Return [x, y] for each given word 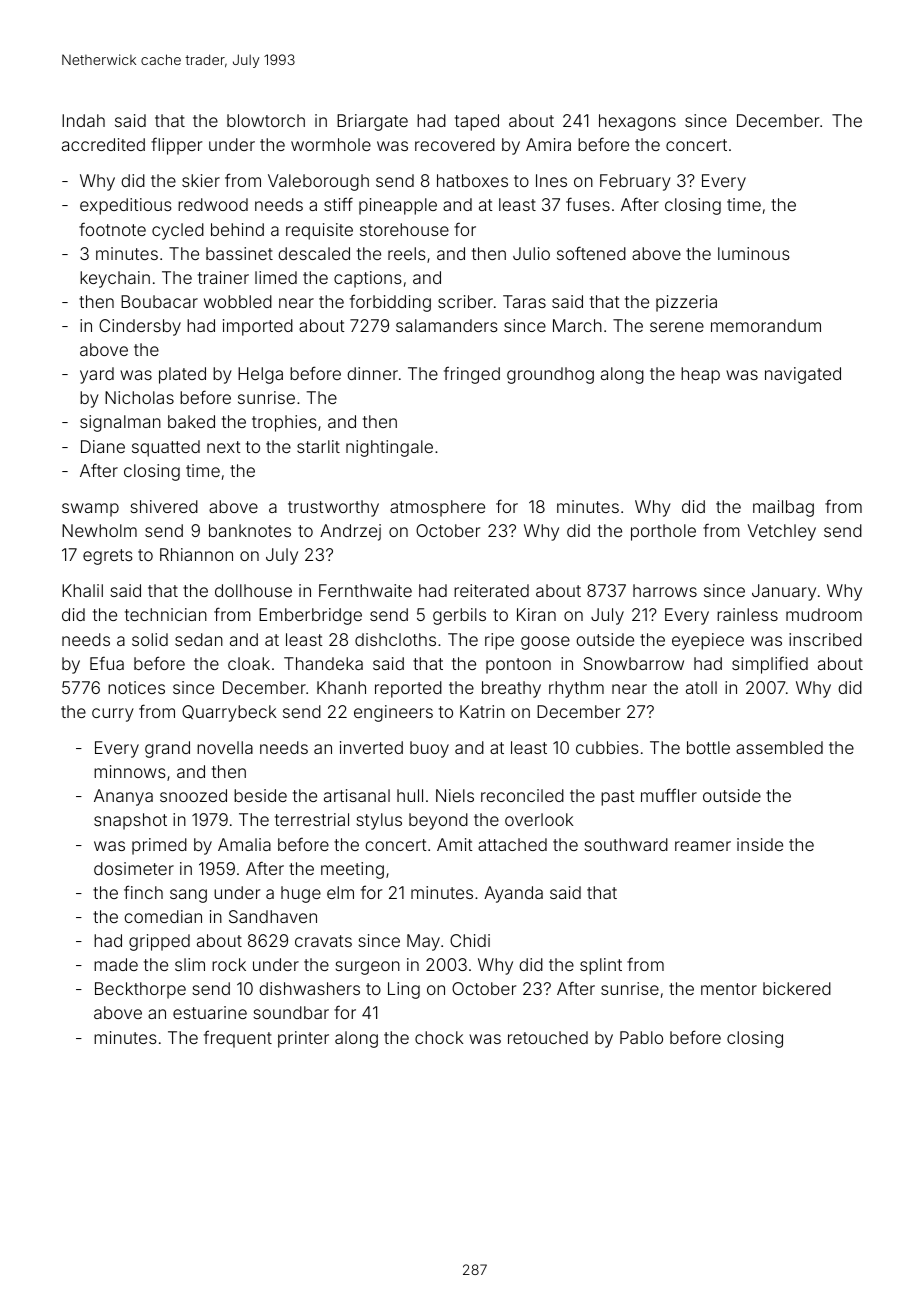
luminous [754, 253]
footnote [112, 229]
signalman [120, 423]
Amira [548, 144]
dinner [372, 373]
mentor [729, 989]
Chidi [470, 940]
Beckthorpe [140, 990]
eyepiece [708, 641]
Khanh [341, 687]
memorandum [766, 325]
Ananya [123, 797]
